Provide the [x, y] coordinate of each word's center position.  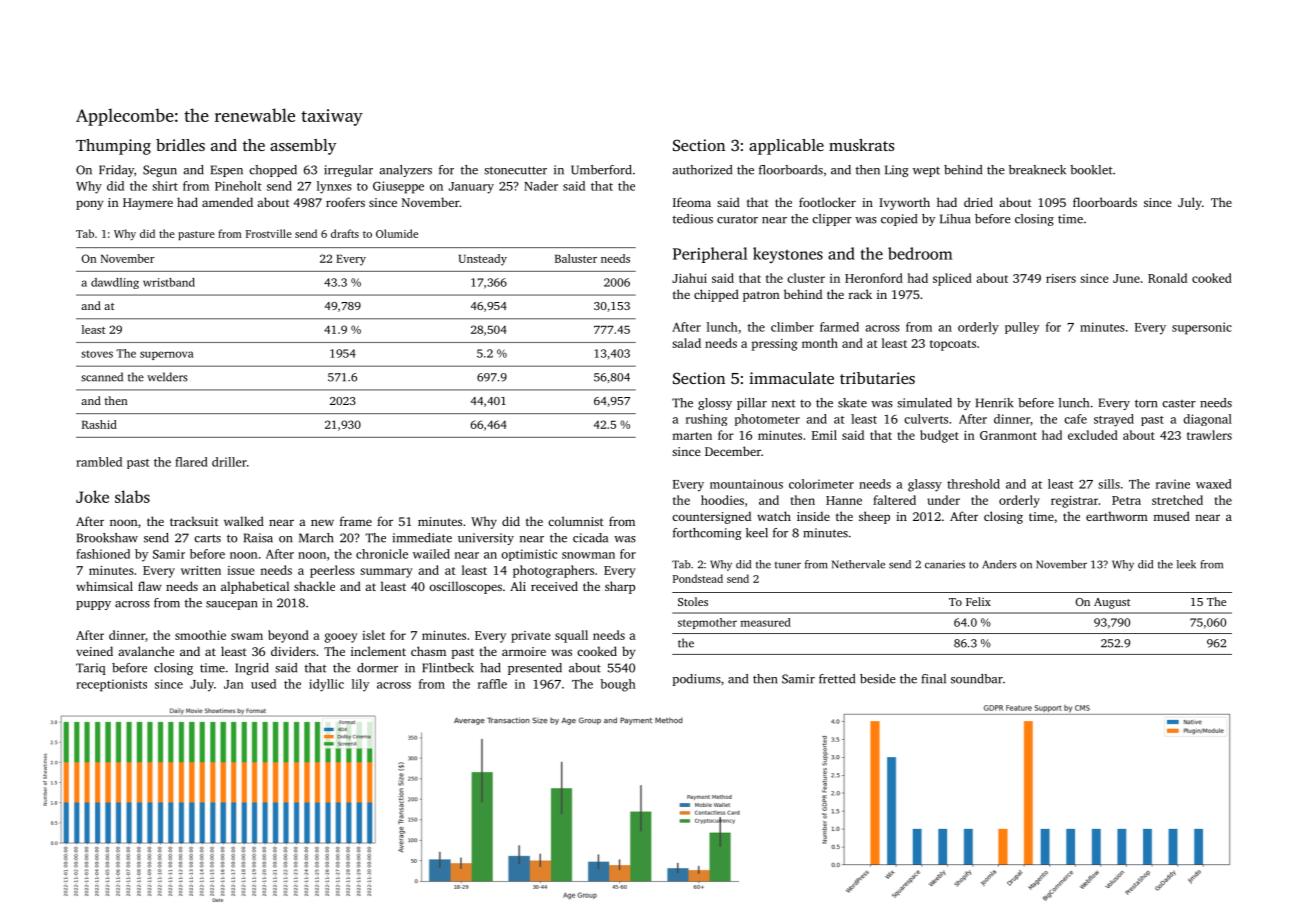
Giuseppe [398, 187]
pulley [1022, 328]
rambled [99, 462]
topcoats [953, 345]
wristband [169, 282]
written [201, 570]
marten [692, 436]
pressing [774, 345]
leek [1186, 564]
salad [686, 343]
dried [978, 202]
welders [167, 377]
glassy [925, 485]
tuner [788, 565]
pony [89, 205]
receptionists [111, 685]
